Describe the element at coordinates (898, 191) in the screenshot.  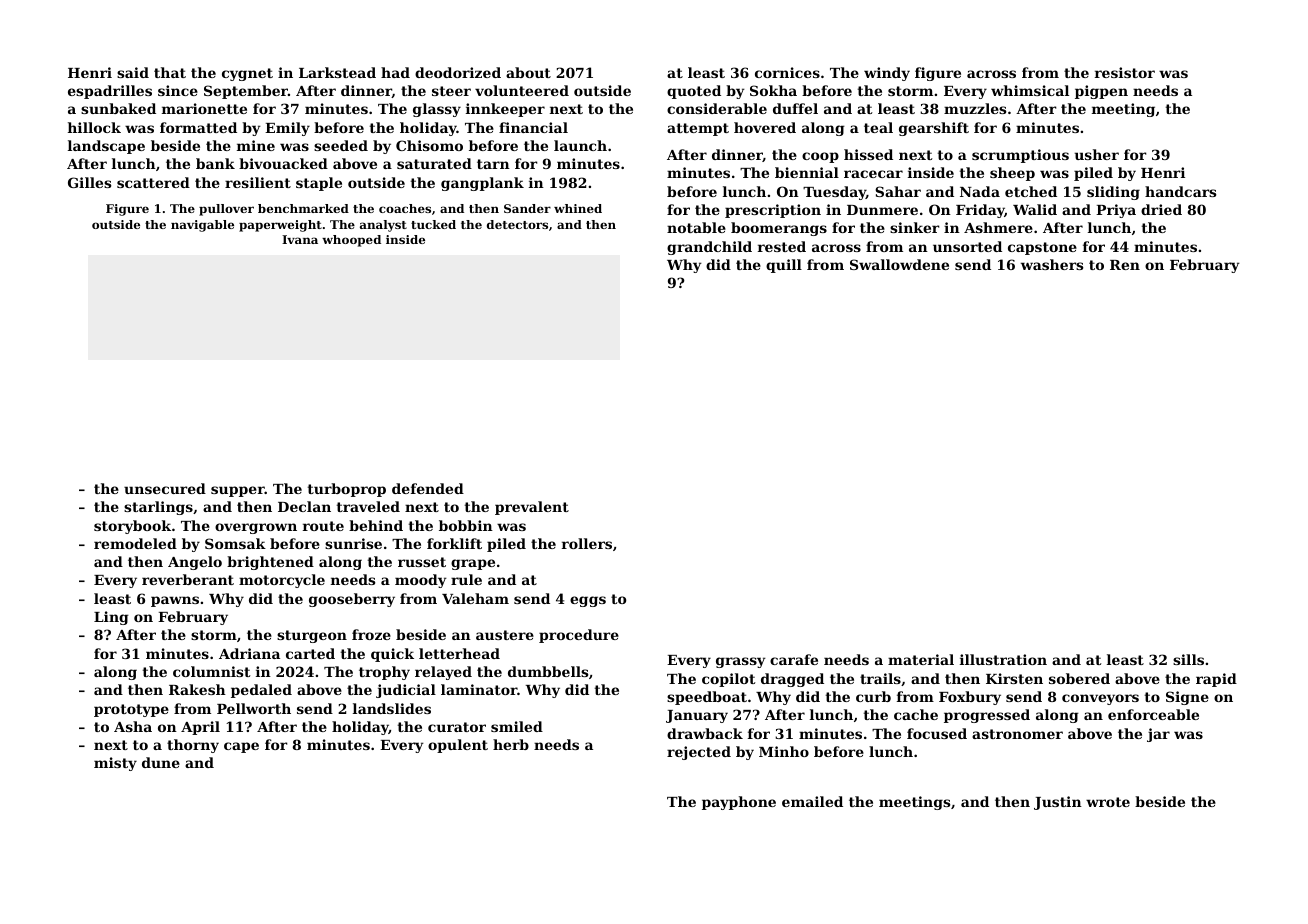
I see `Sahar` at that location.
